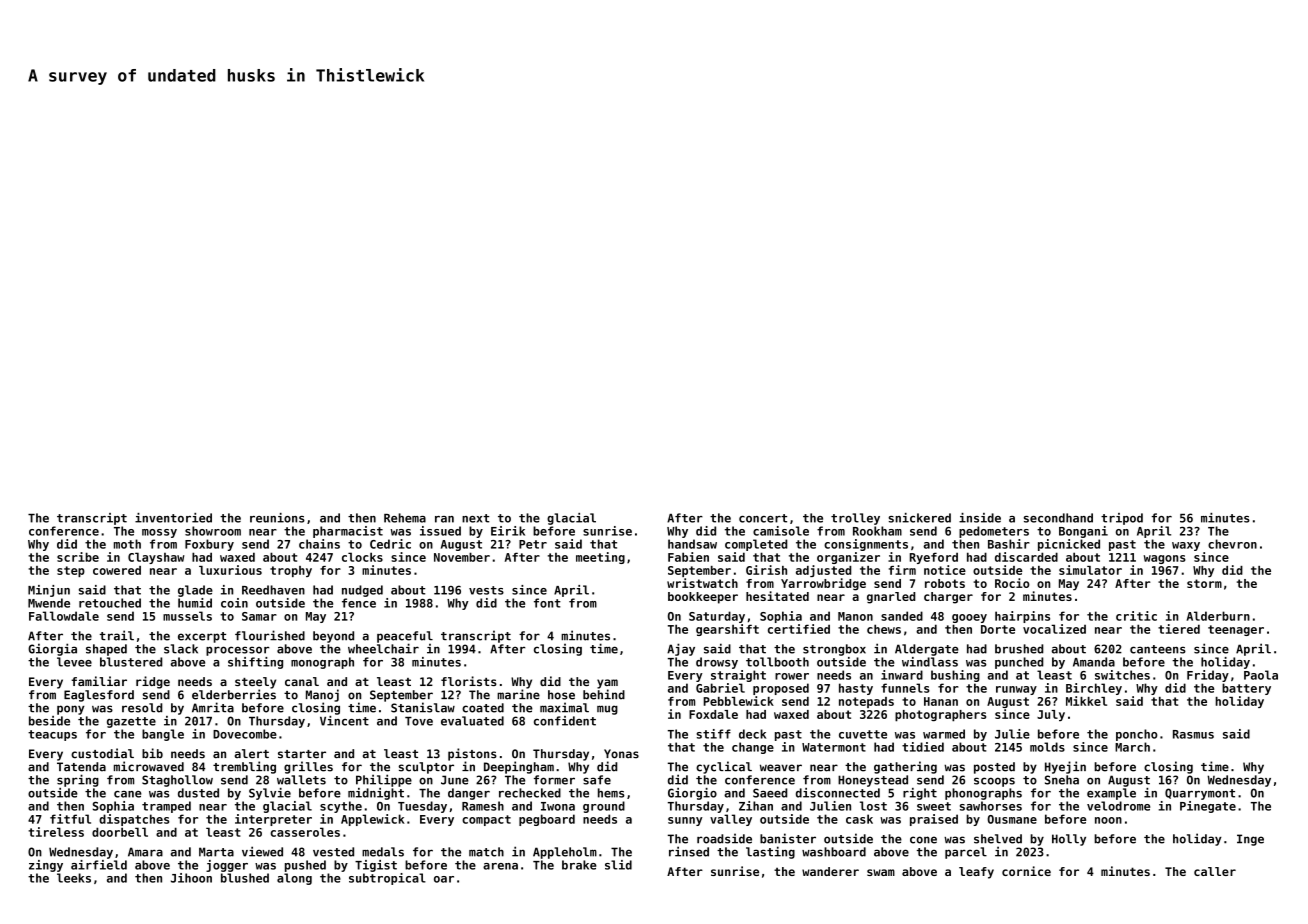 The image size is (1308, 924). What do you see at coordinates (64, 616) in the screenshot?
I see `Fallowdale` at bounding box center [64, 616].
